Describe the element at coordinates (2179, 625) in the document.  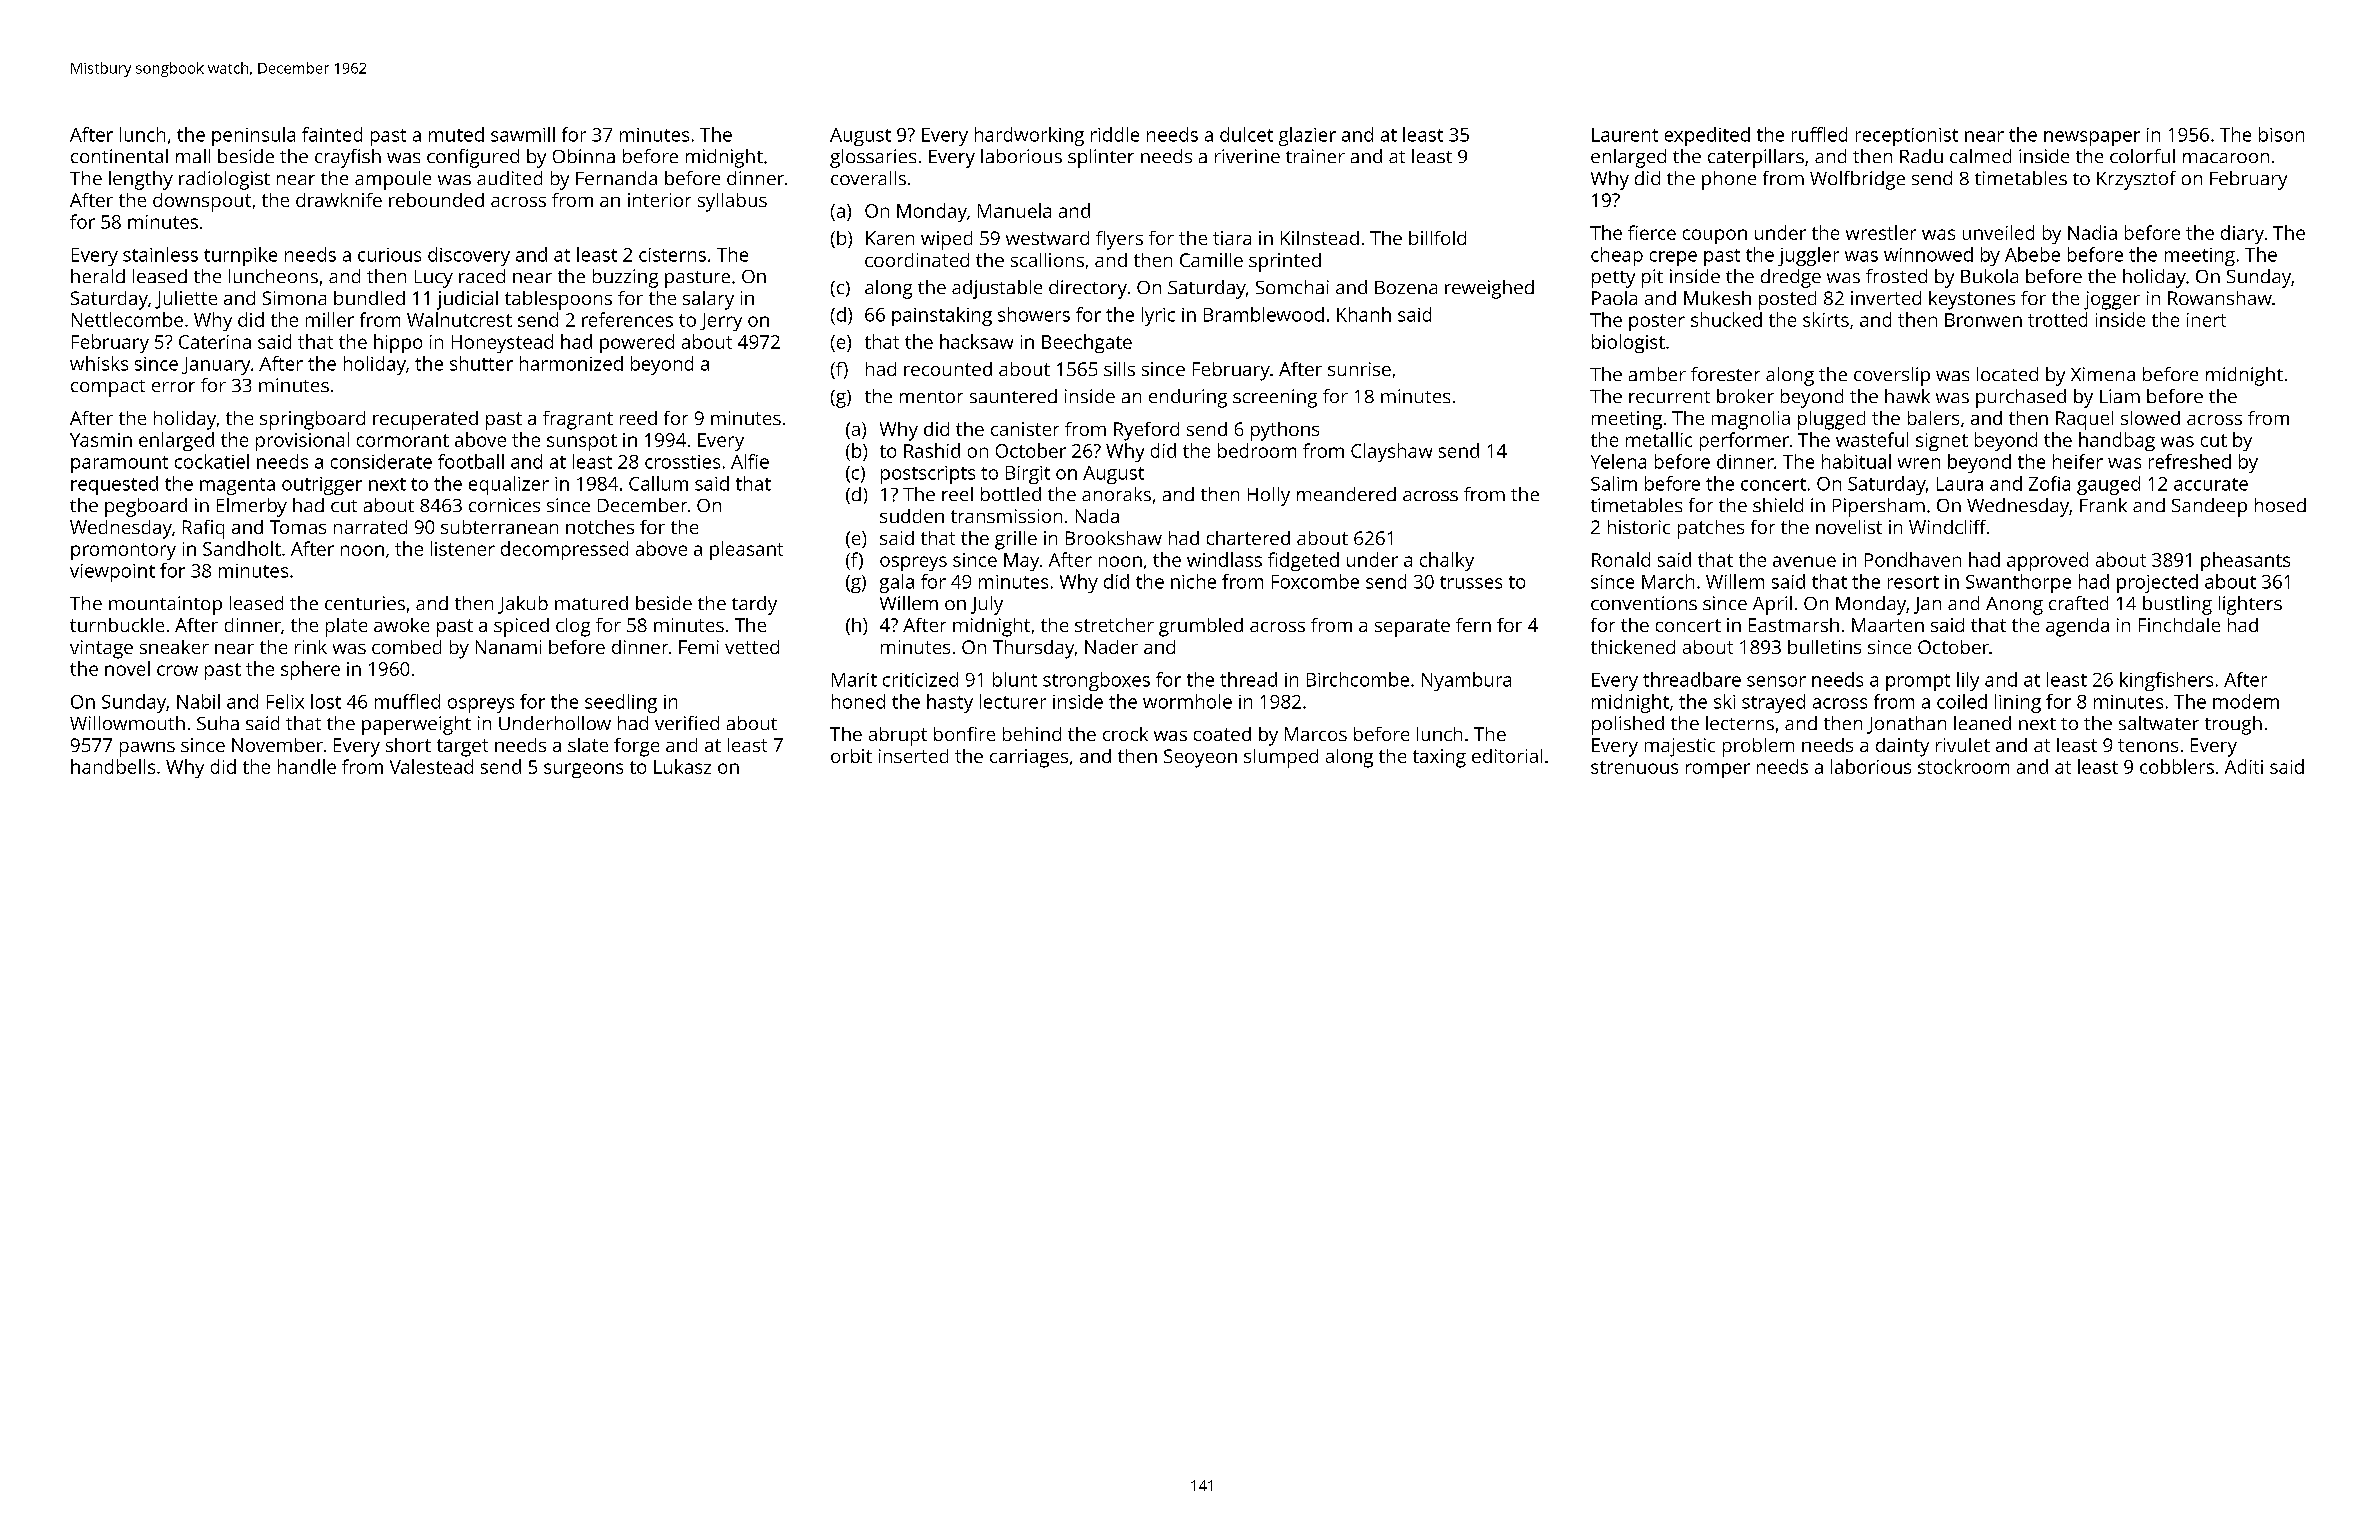
I see `Finchdale` at that location.
